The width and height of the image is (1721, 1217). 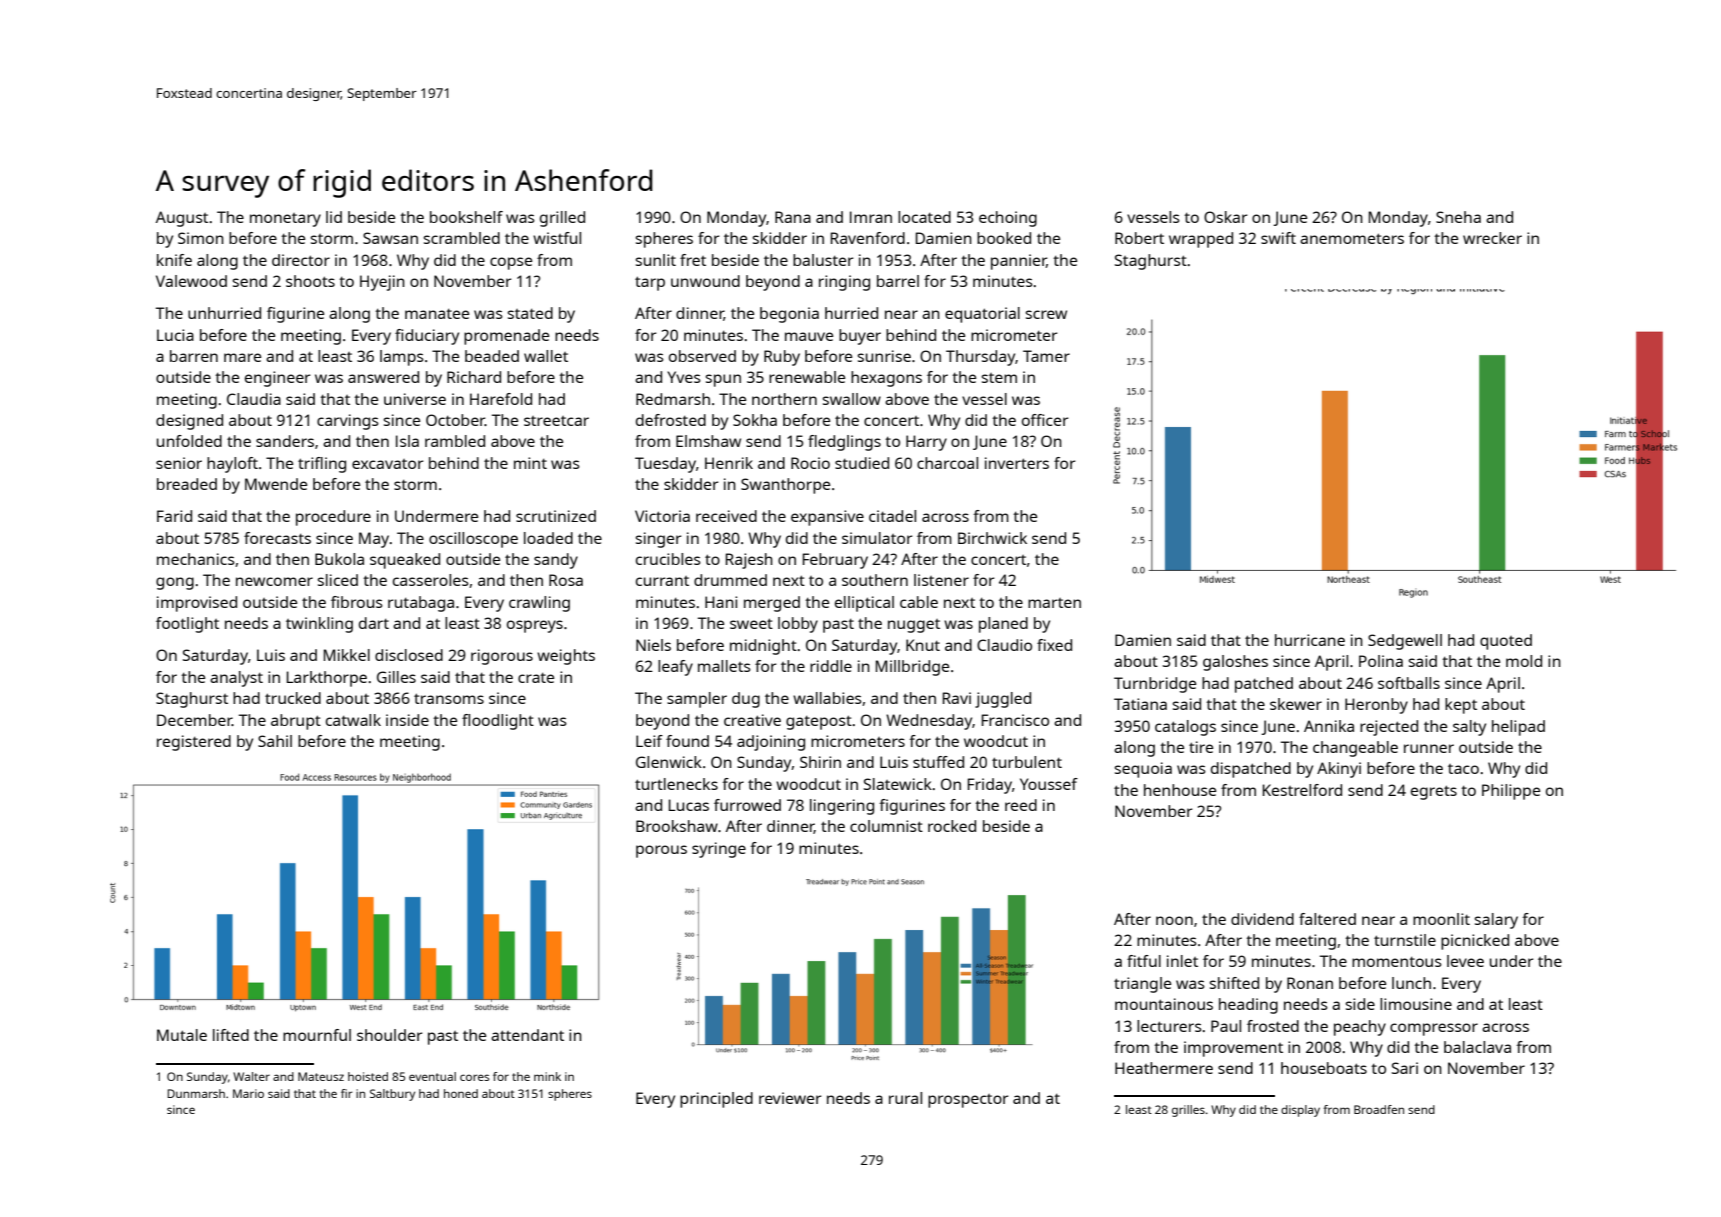 I want to click on triangle, so click(x=1142, y=985).
